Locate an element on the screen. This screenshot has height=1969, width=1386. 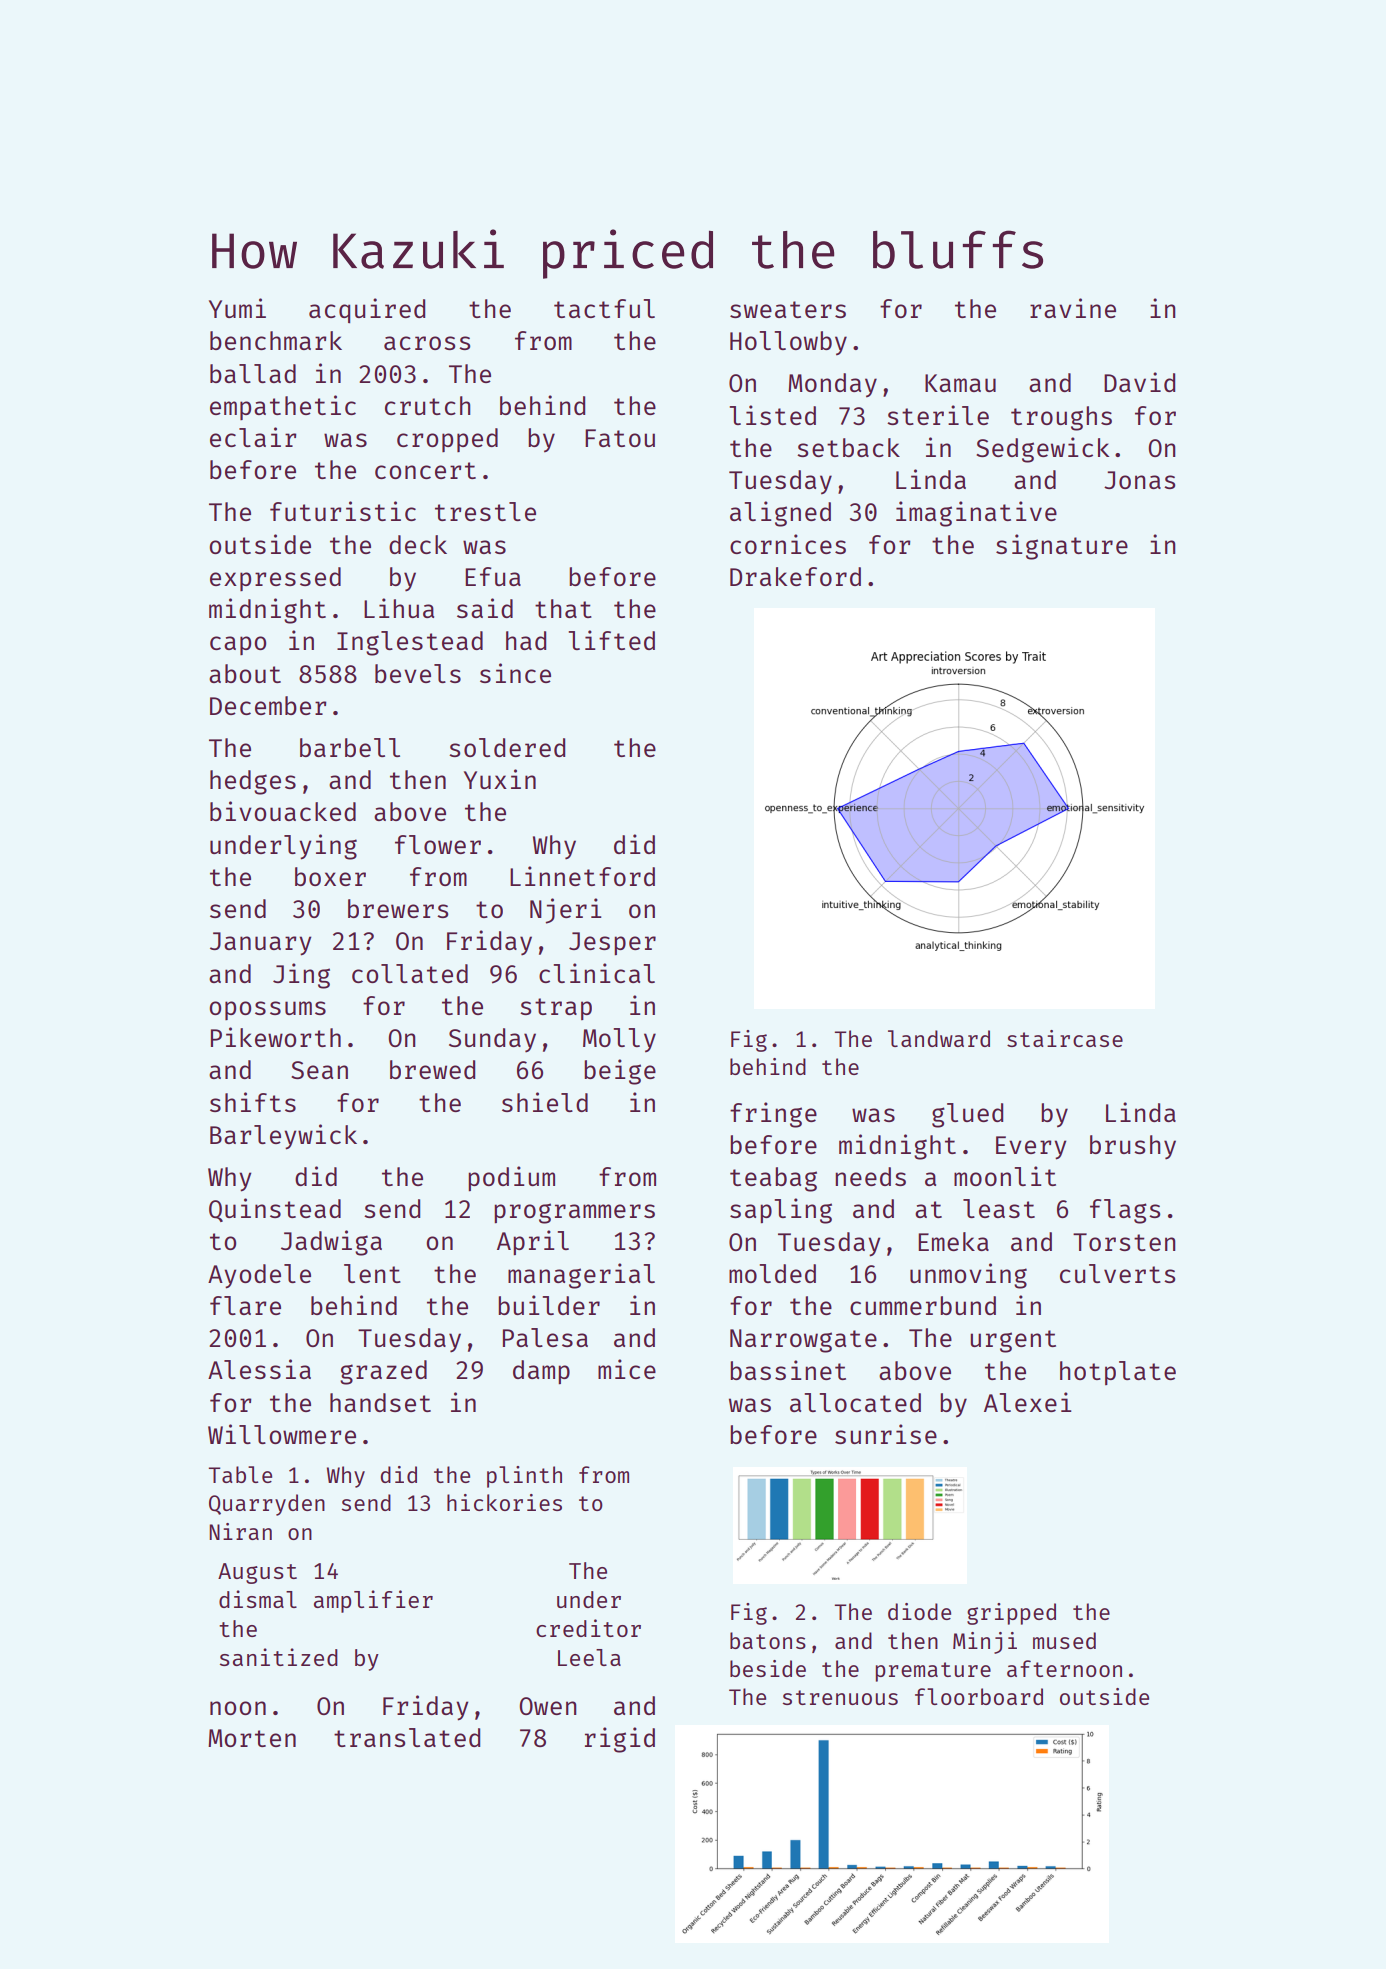
sunrise is located at coordinates (886, 1434).
